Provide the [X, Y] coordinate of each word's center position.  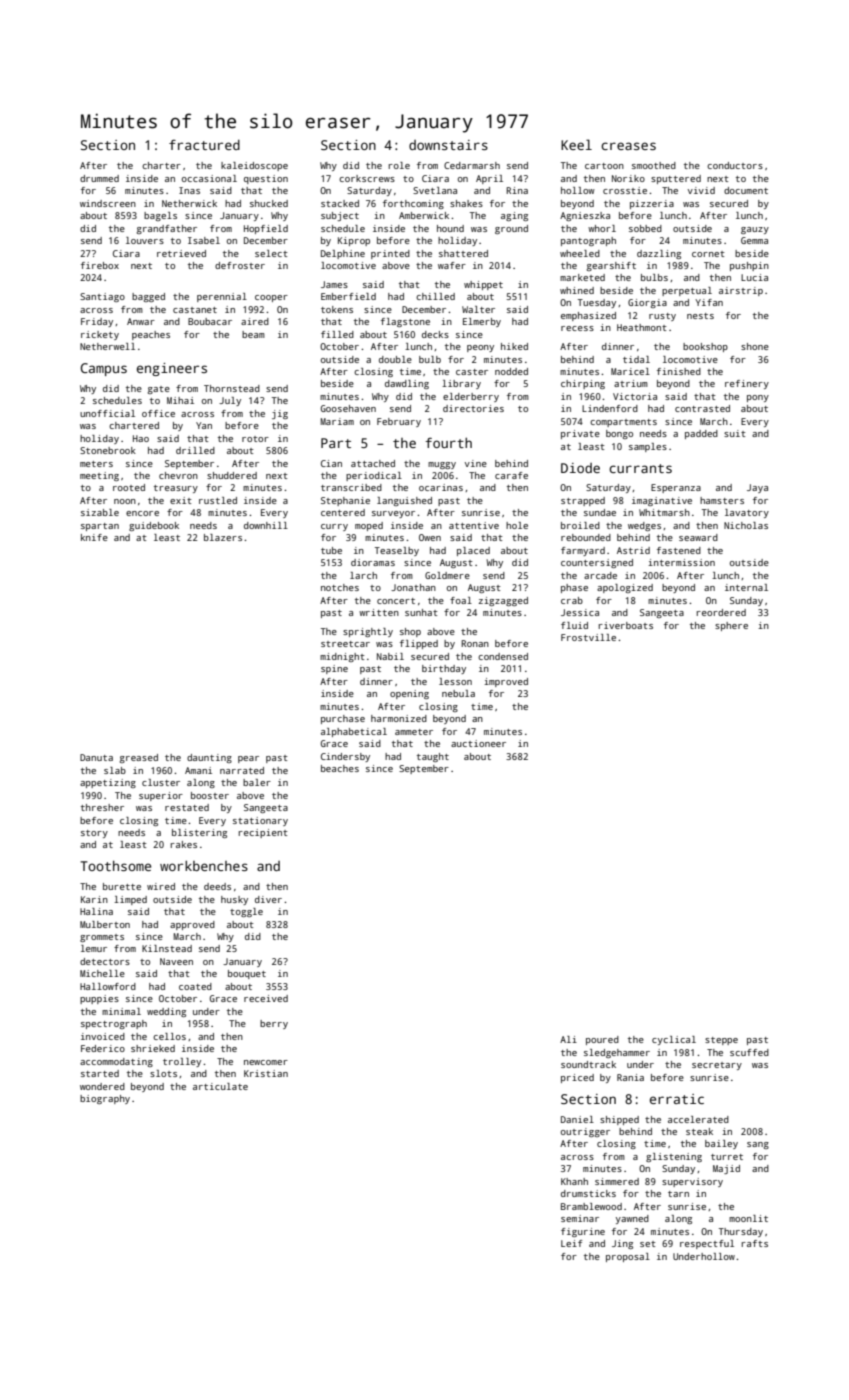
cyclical [674, 1040]
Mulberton [105, 924]
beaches [340, 768]
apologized [625, 588]
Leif [571, 1243]
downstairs [448, 145]
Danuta [96, 757]
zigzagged [503, 601]
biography [105, 1099]
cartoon [604, 166]
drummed [99, 178]
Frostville [588, 637]
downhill [266, 525]
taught [433, 757]
